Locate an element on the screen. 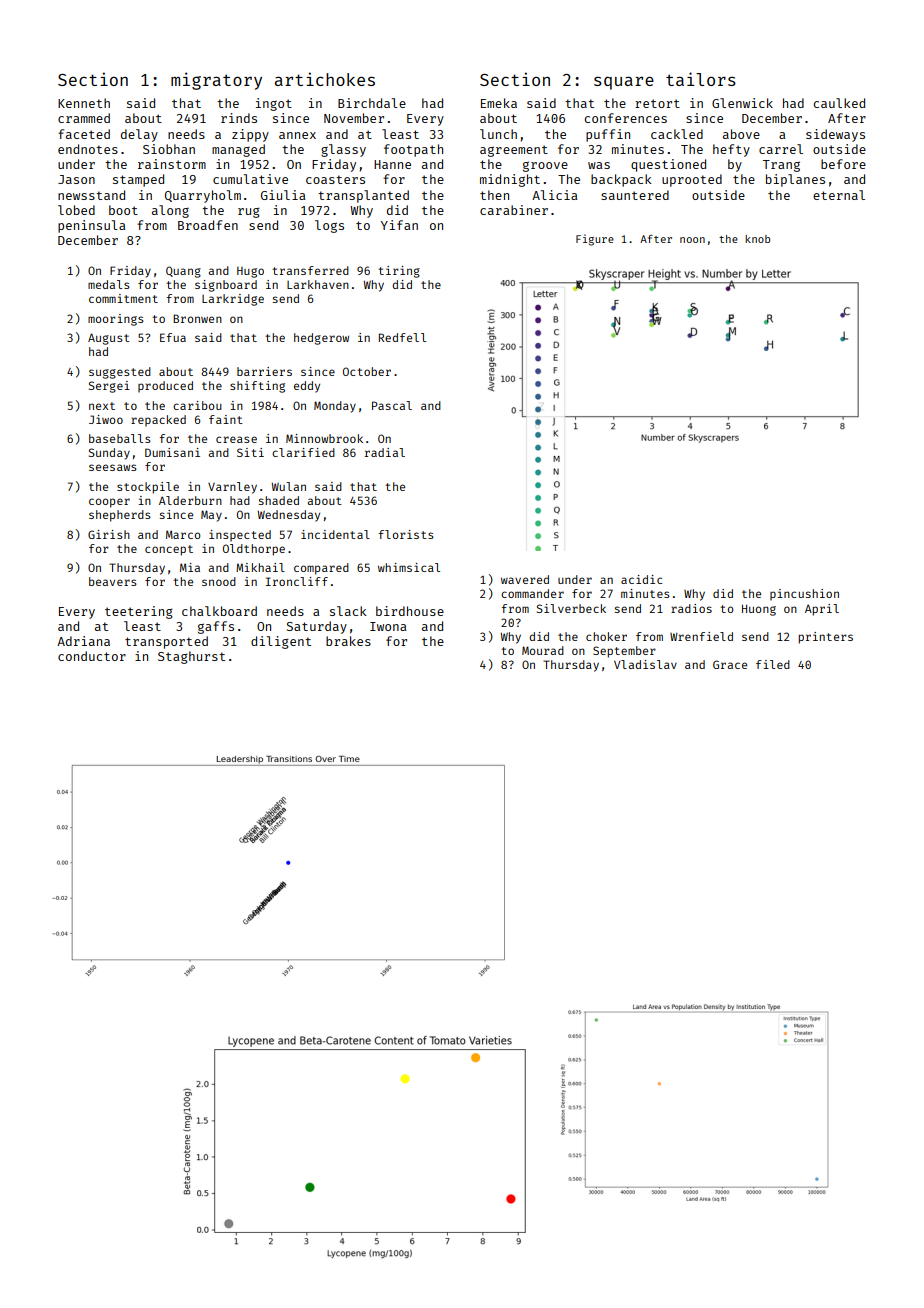 The image size is (924, 1308). moorings is located at coordinates (116, 320).
